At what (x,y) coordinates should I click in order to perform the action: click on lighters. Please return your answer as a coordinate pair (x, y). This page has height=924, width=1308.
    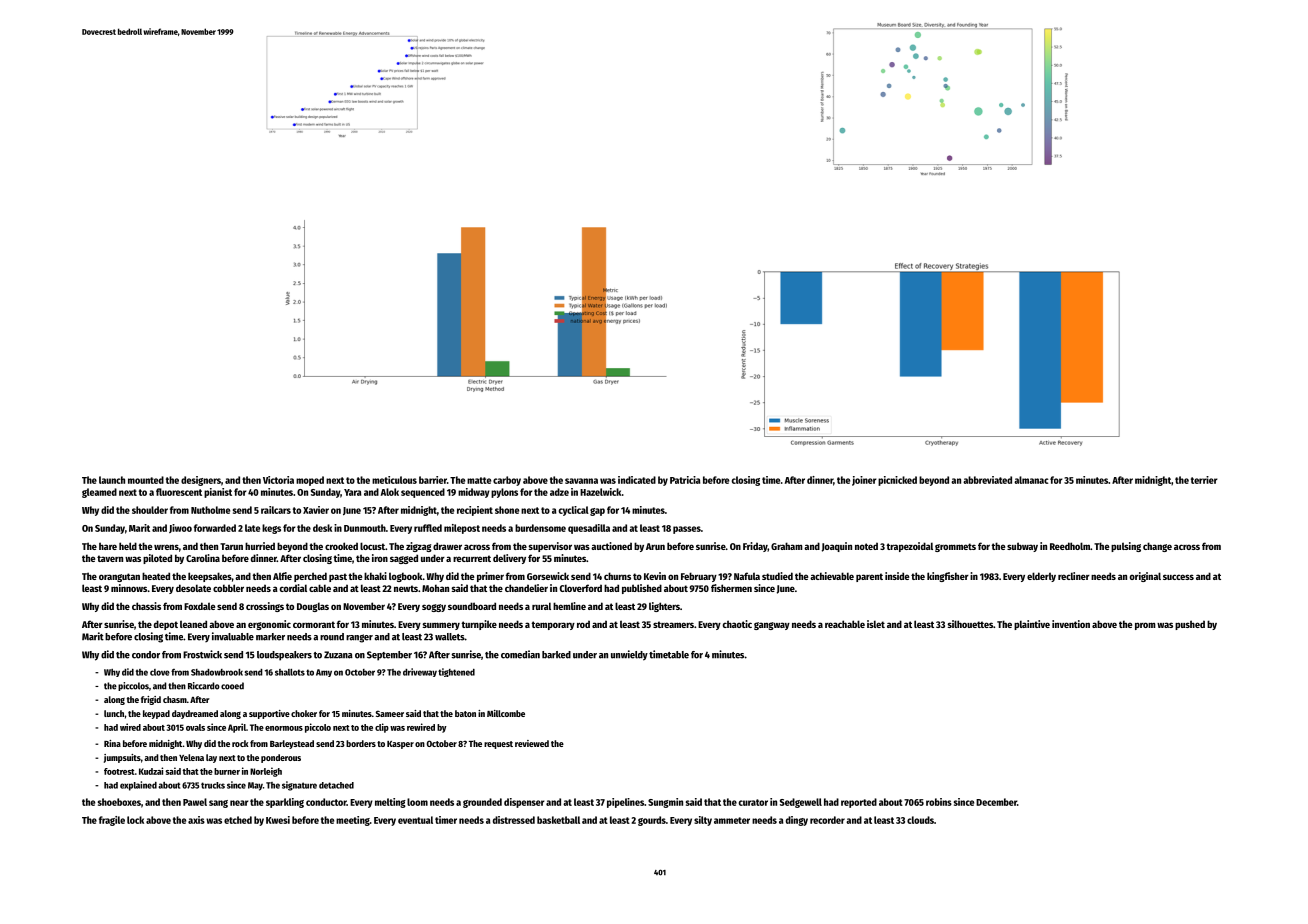
    Looking at the image, I should click on (664, 607).
